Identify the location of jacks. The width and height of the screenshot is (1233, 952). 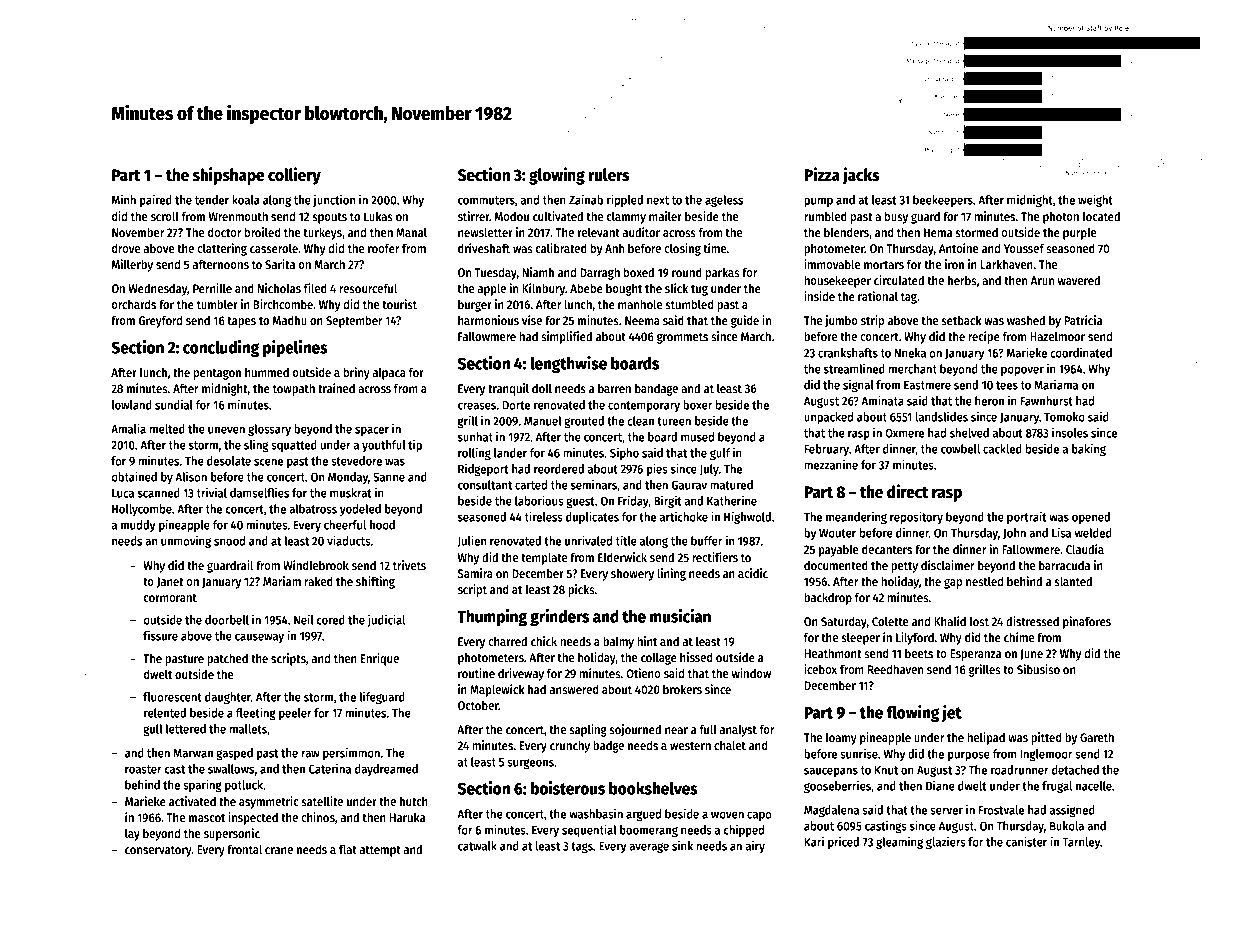
(861, 176).
